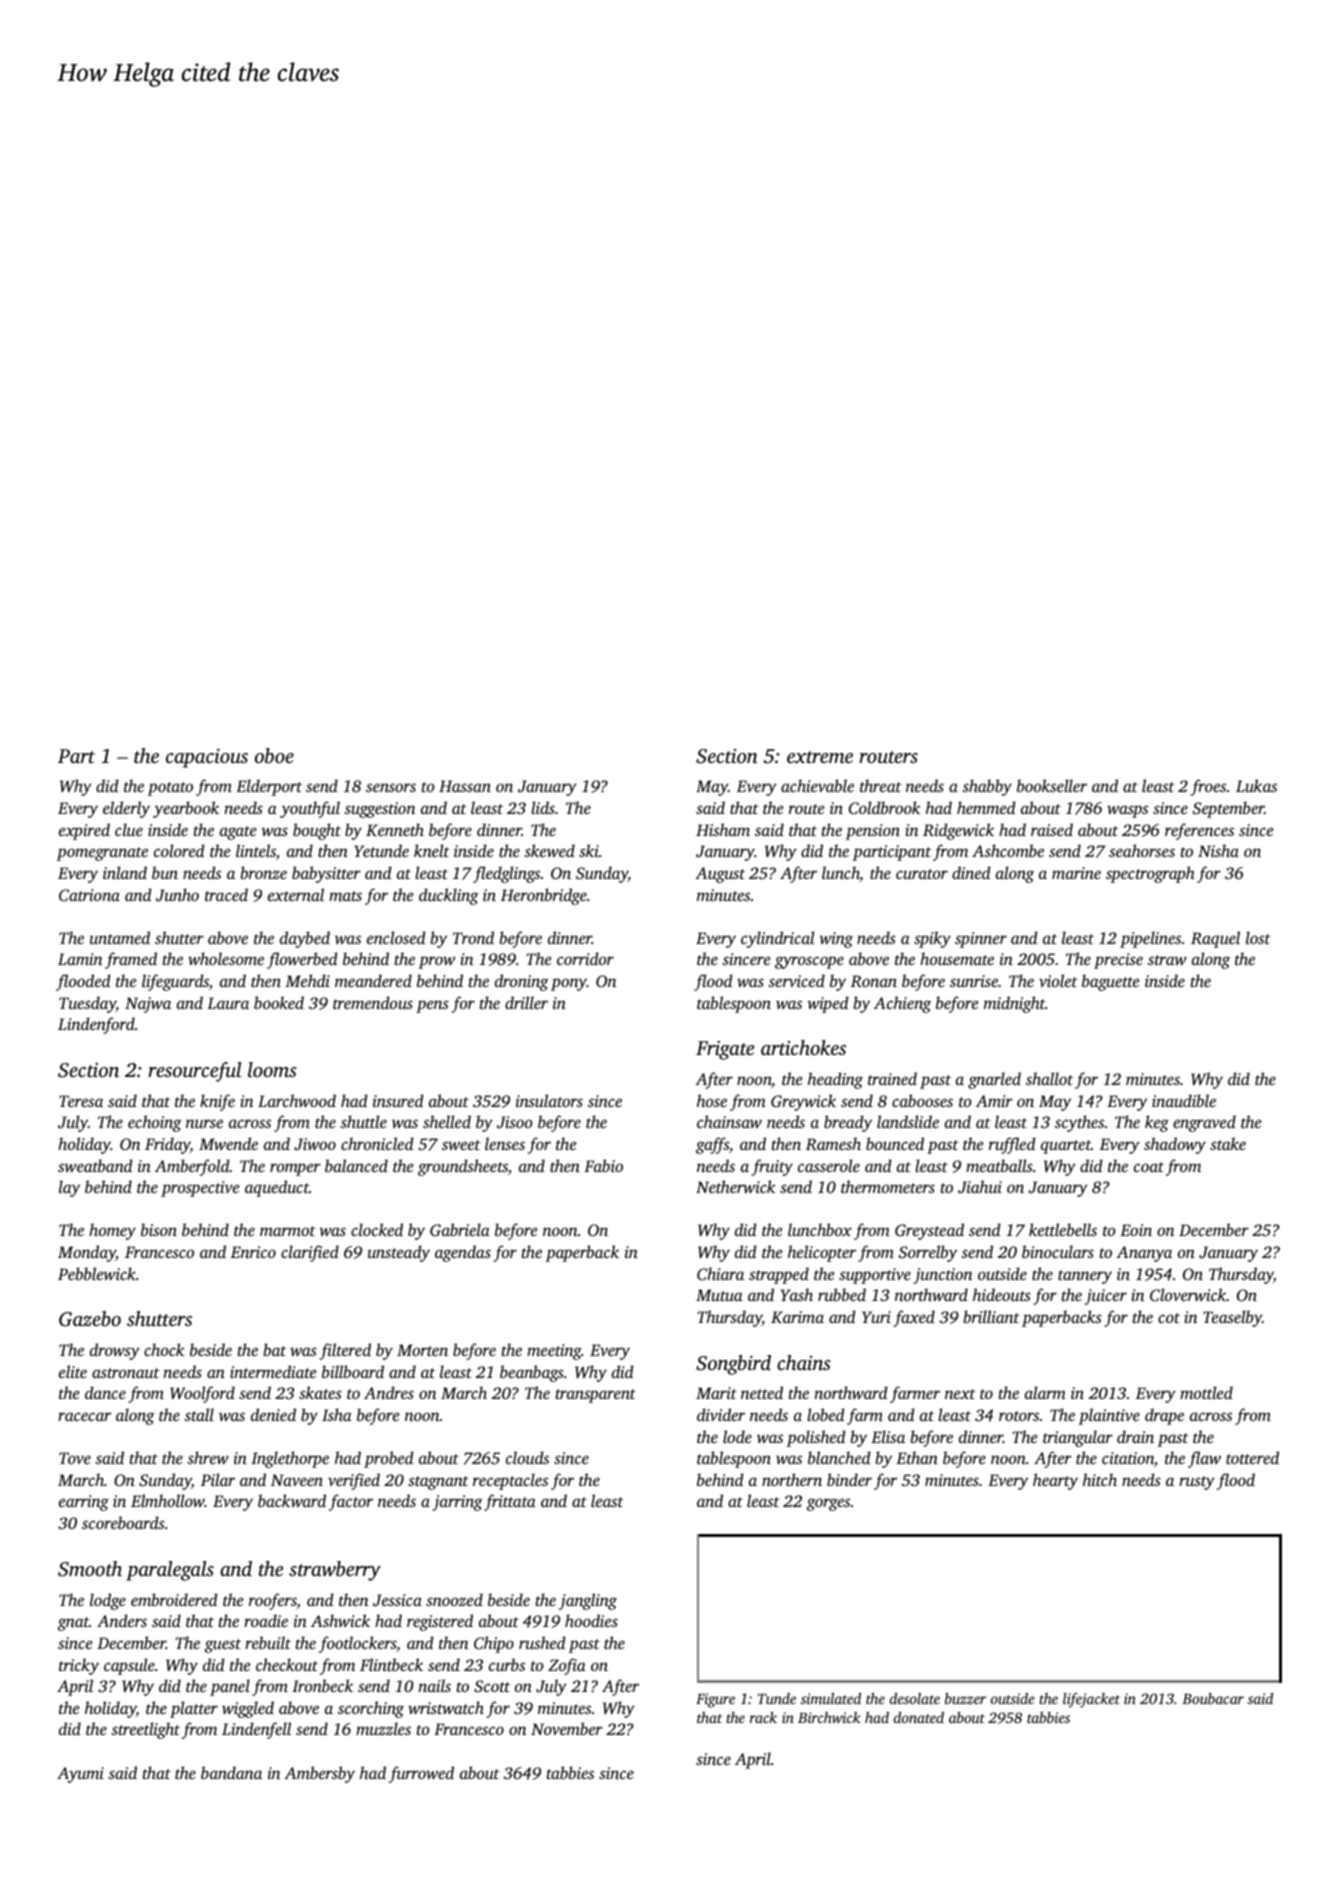 This document has width=1340, height=1895. Describe the element at coordinates (207, 758) in the document. I see `capacious` at that location.
